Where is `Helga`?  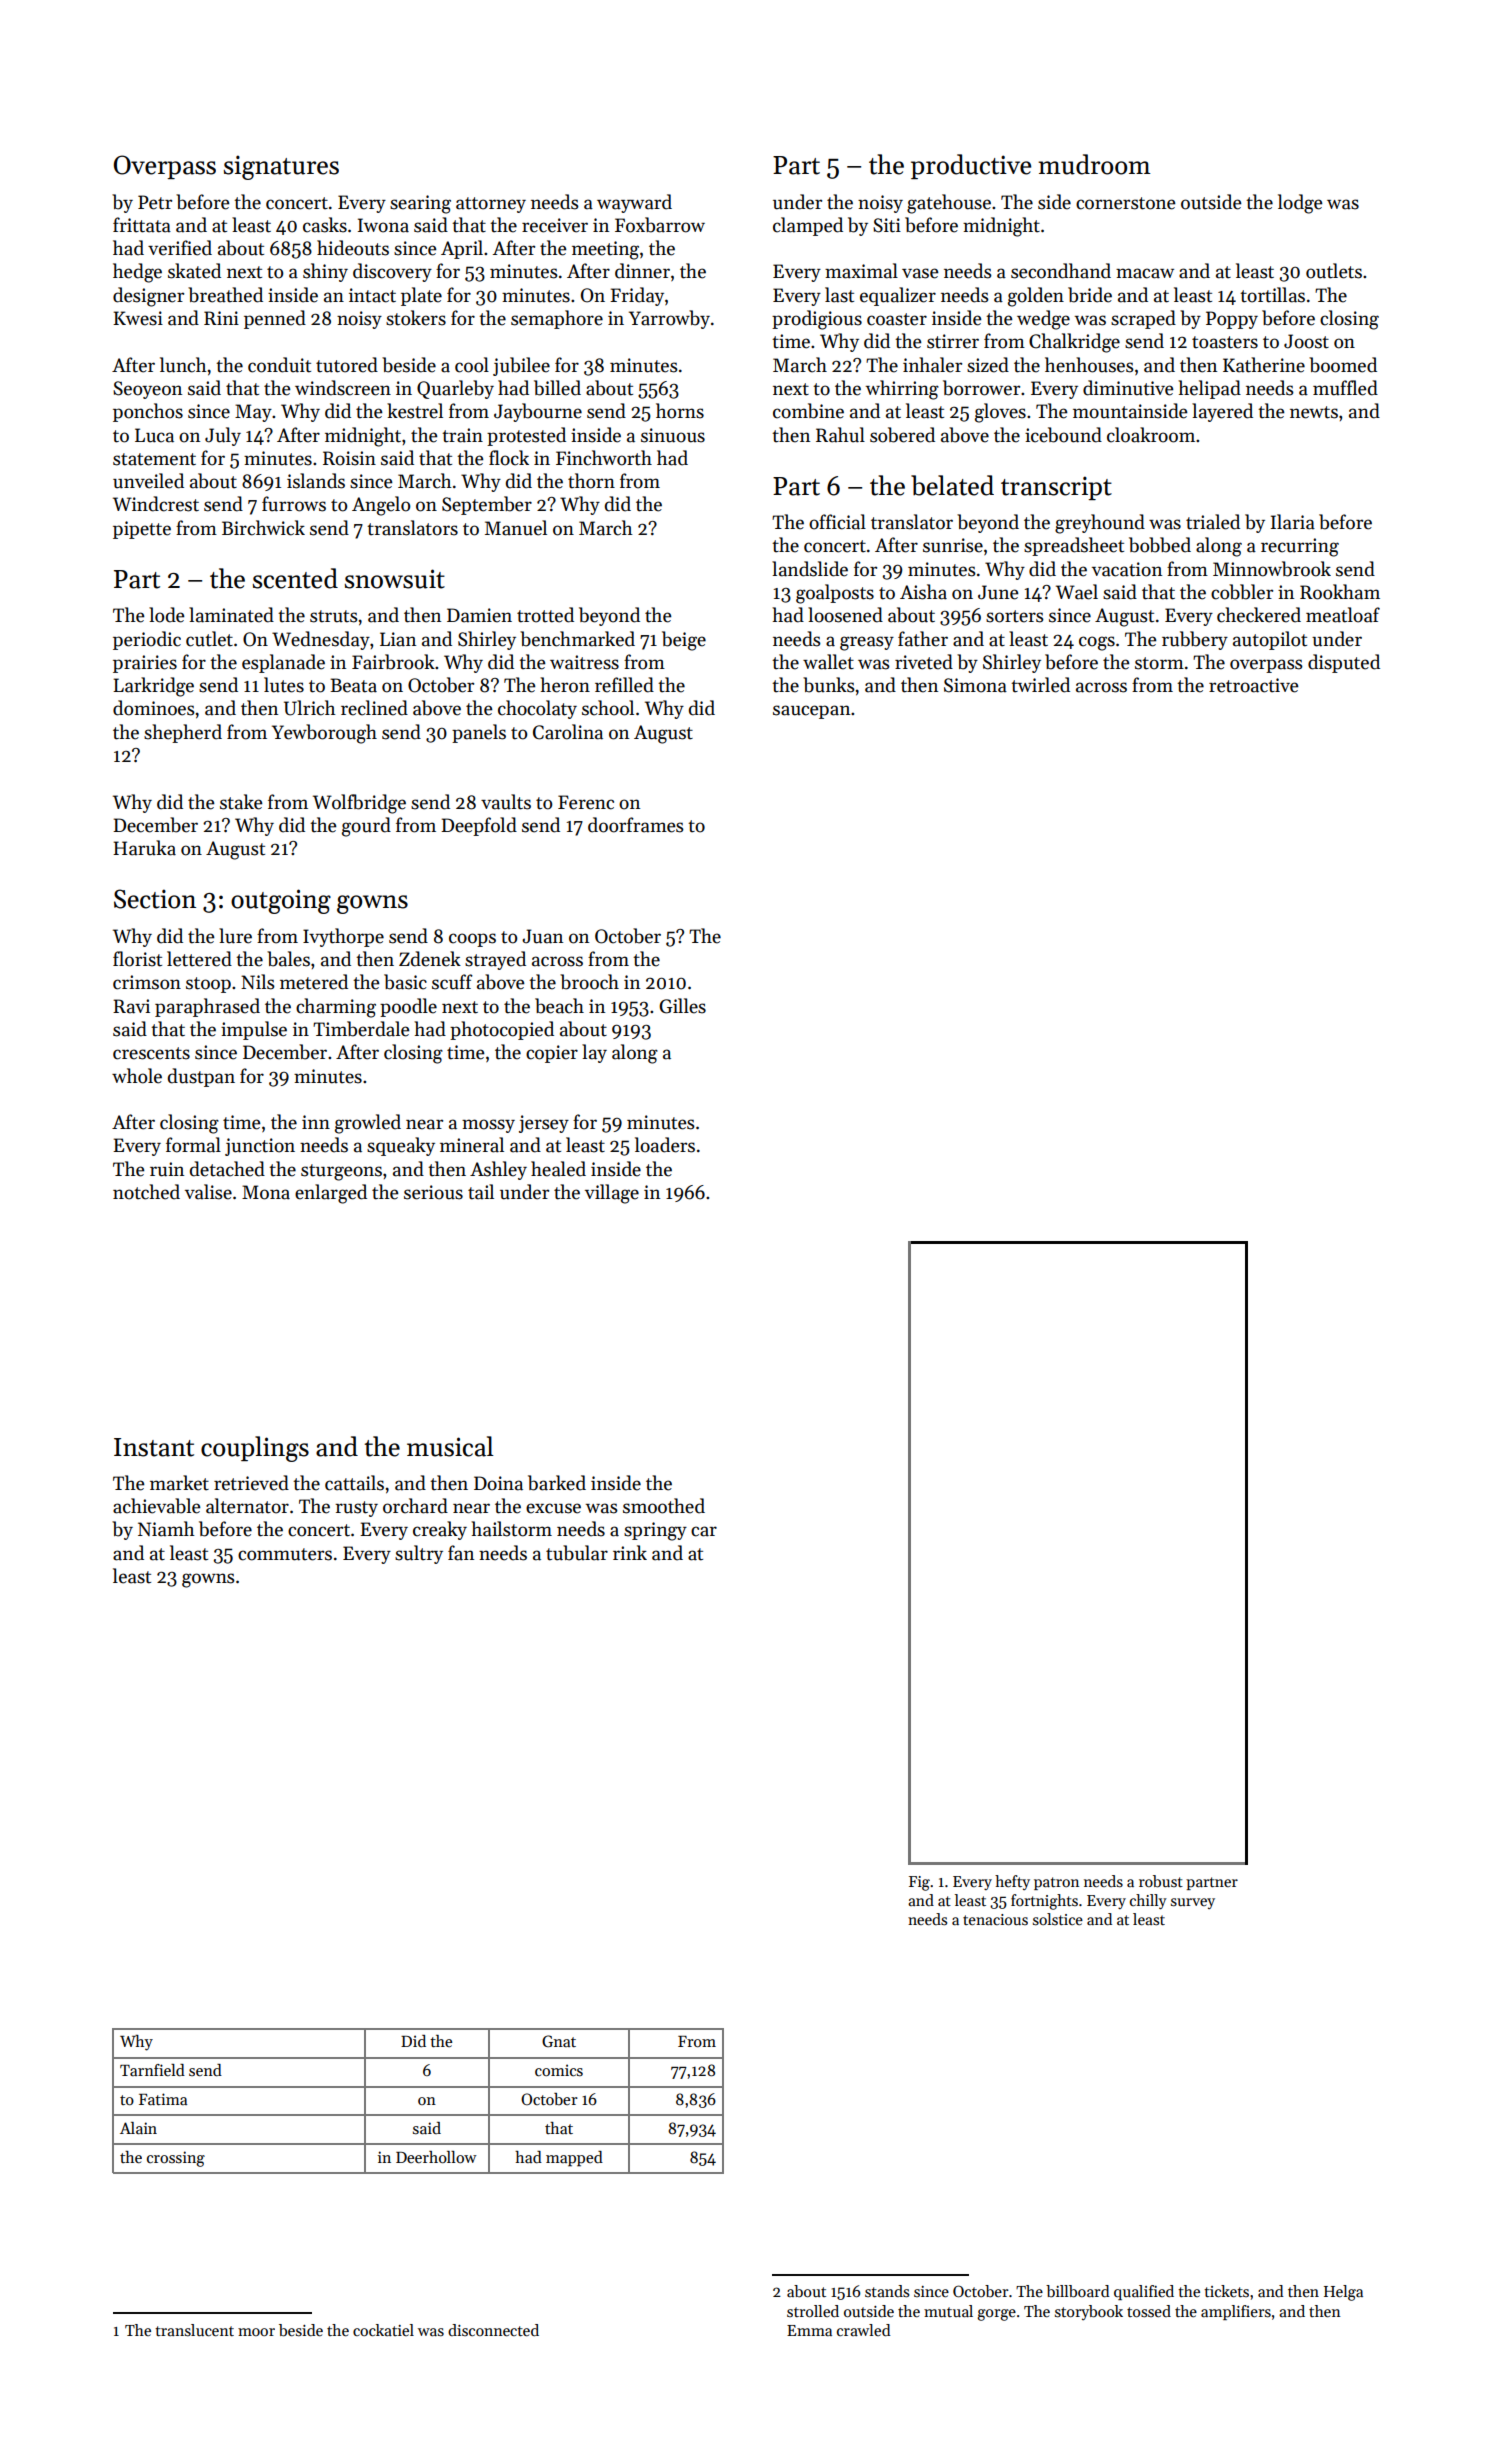 Helga is located at coordinates (1343, 2293).
